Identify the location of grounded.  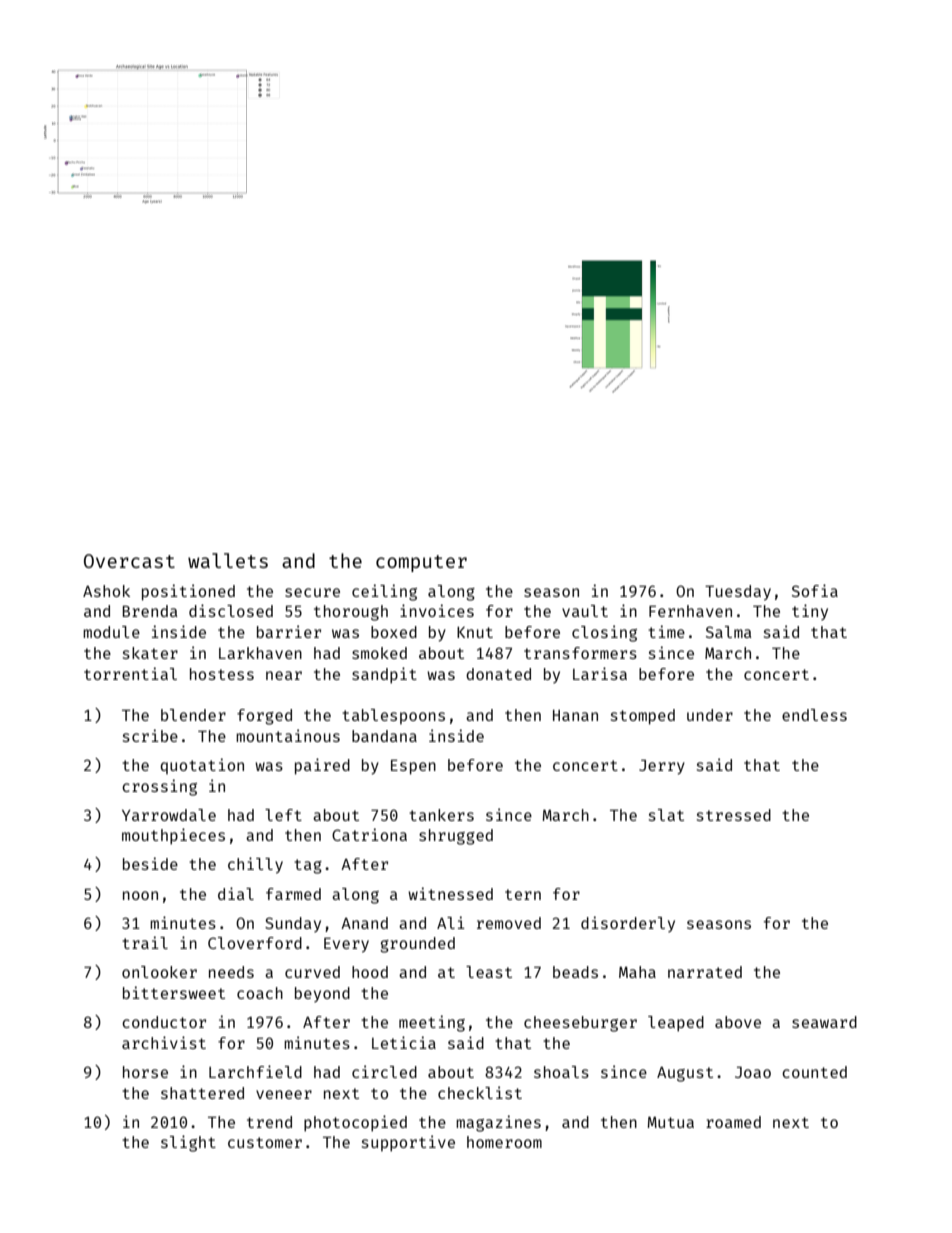
(417, 945).
